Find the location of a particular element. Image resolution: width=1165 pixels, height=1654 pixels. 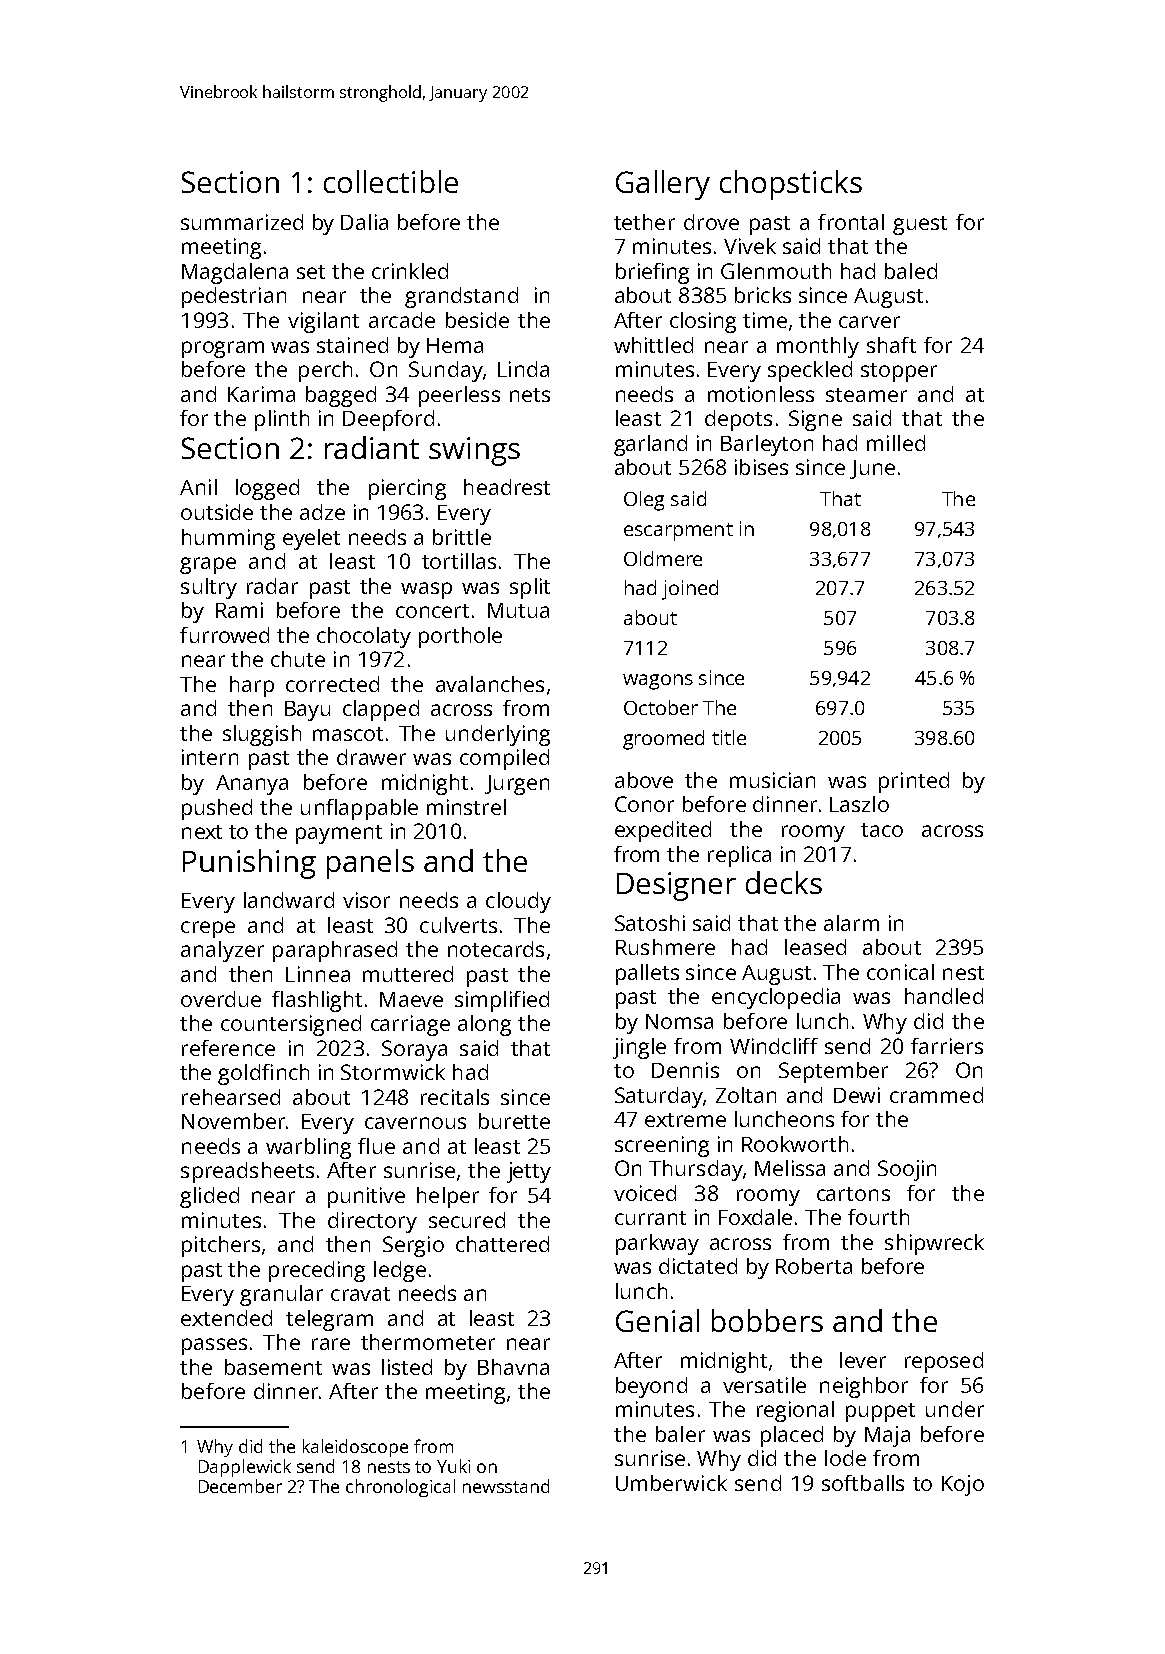

reposed is located at coordinates (944, 1362).
